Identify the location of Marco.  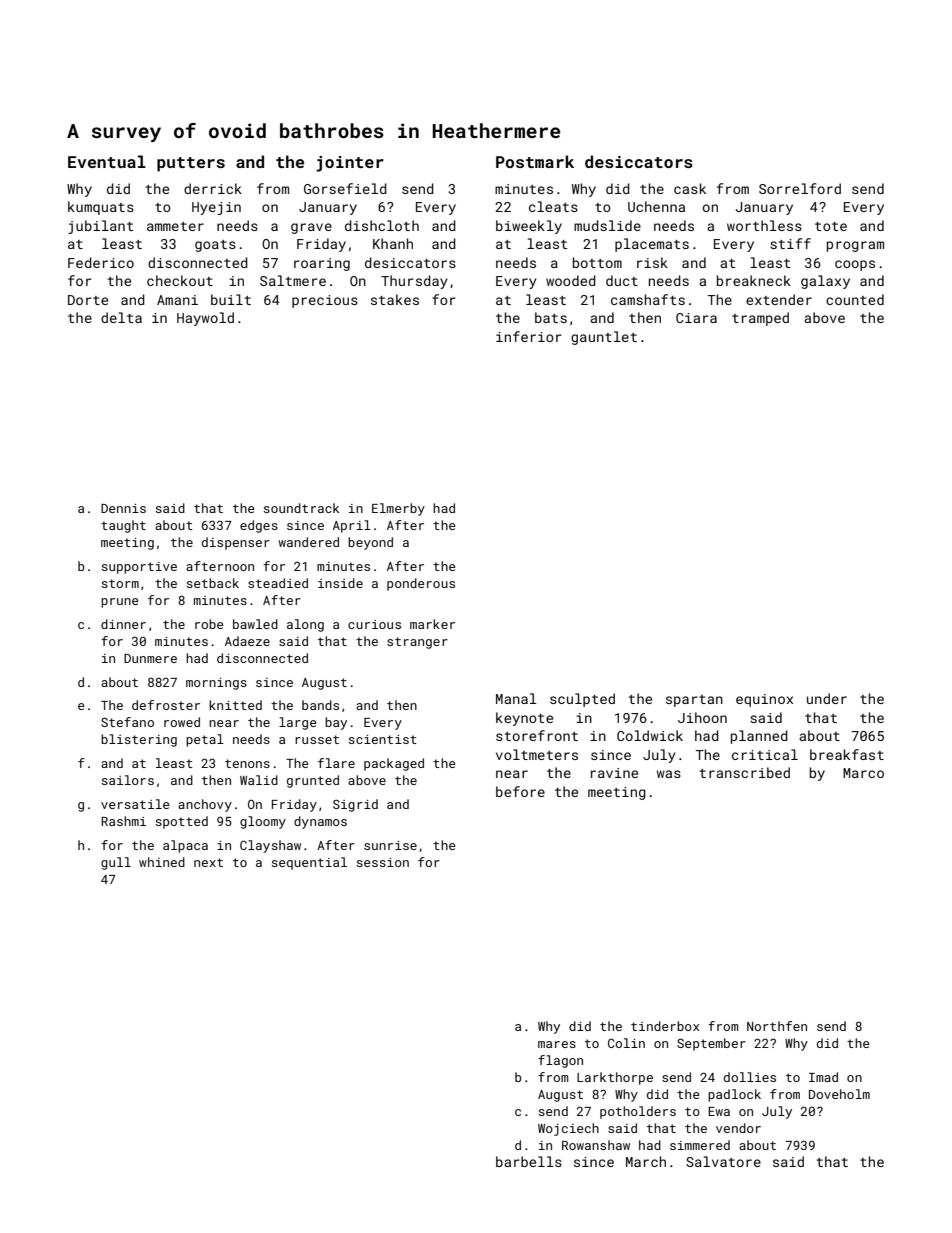
(863, 773).
